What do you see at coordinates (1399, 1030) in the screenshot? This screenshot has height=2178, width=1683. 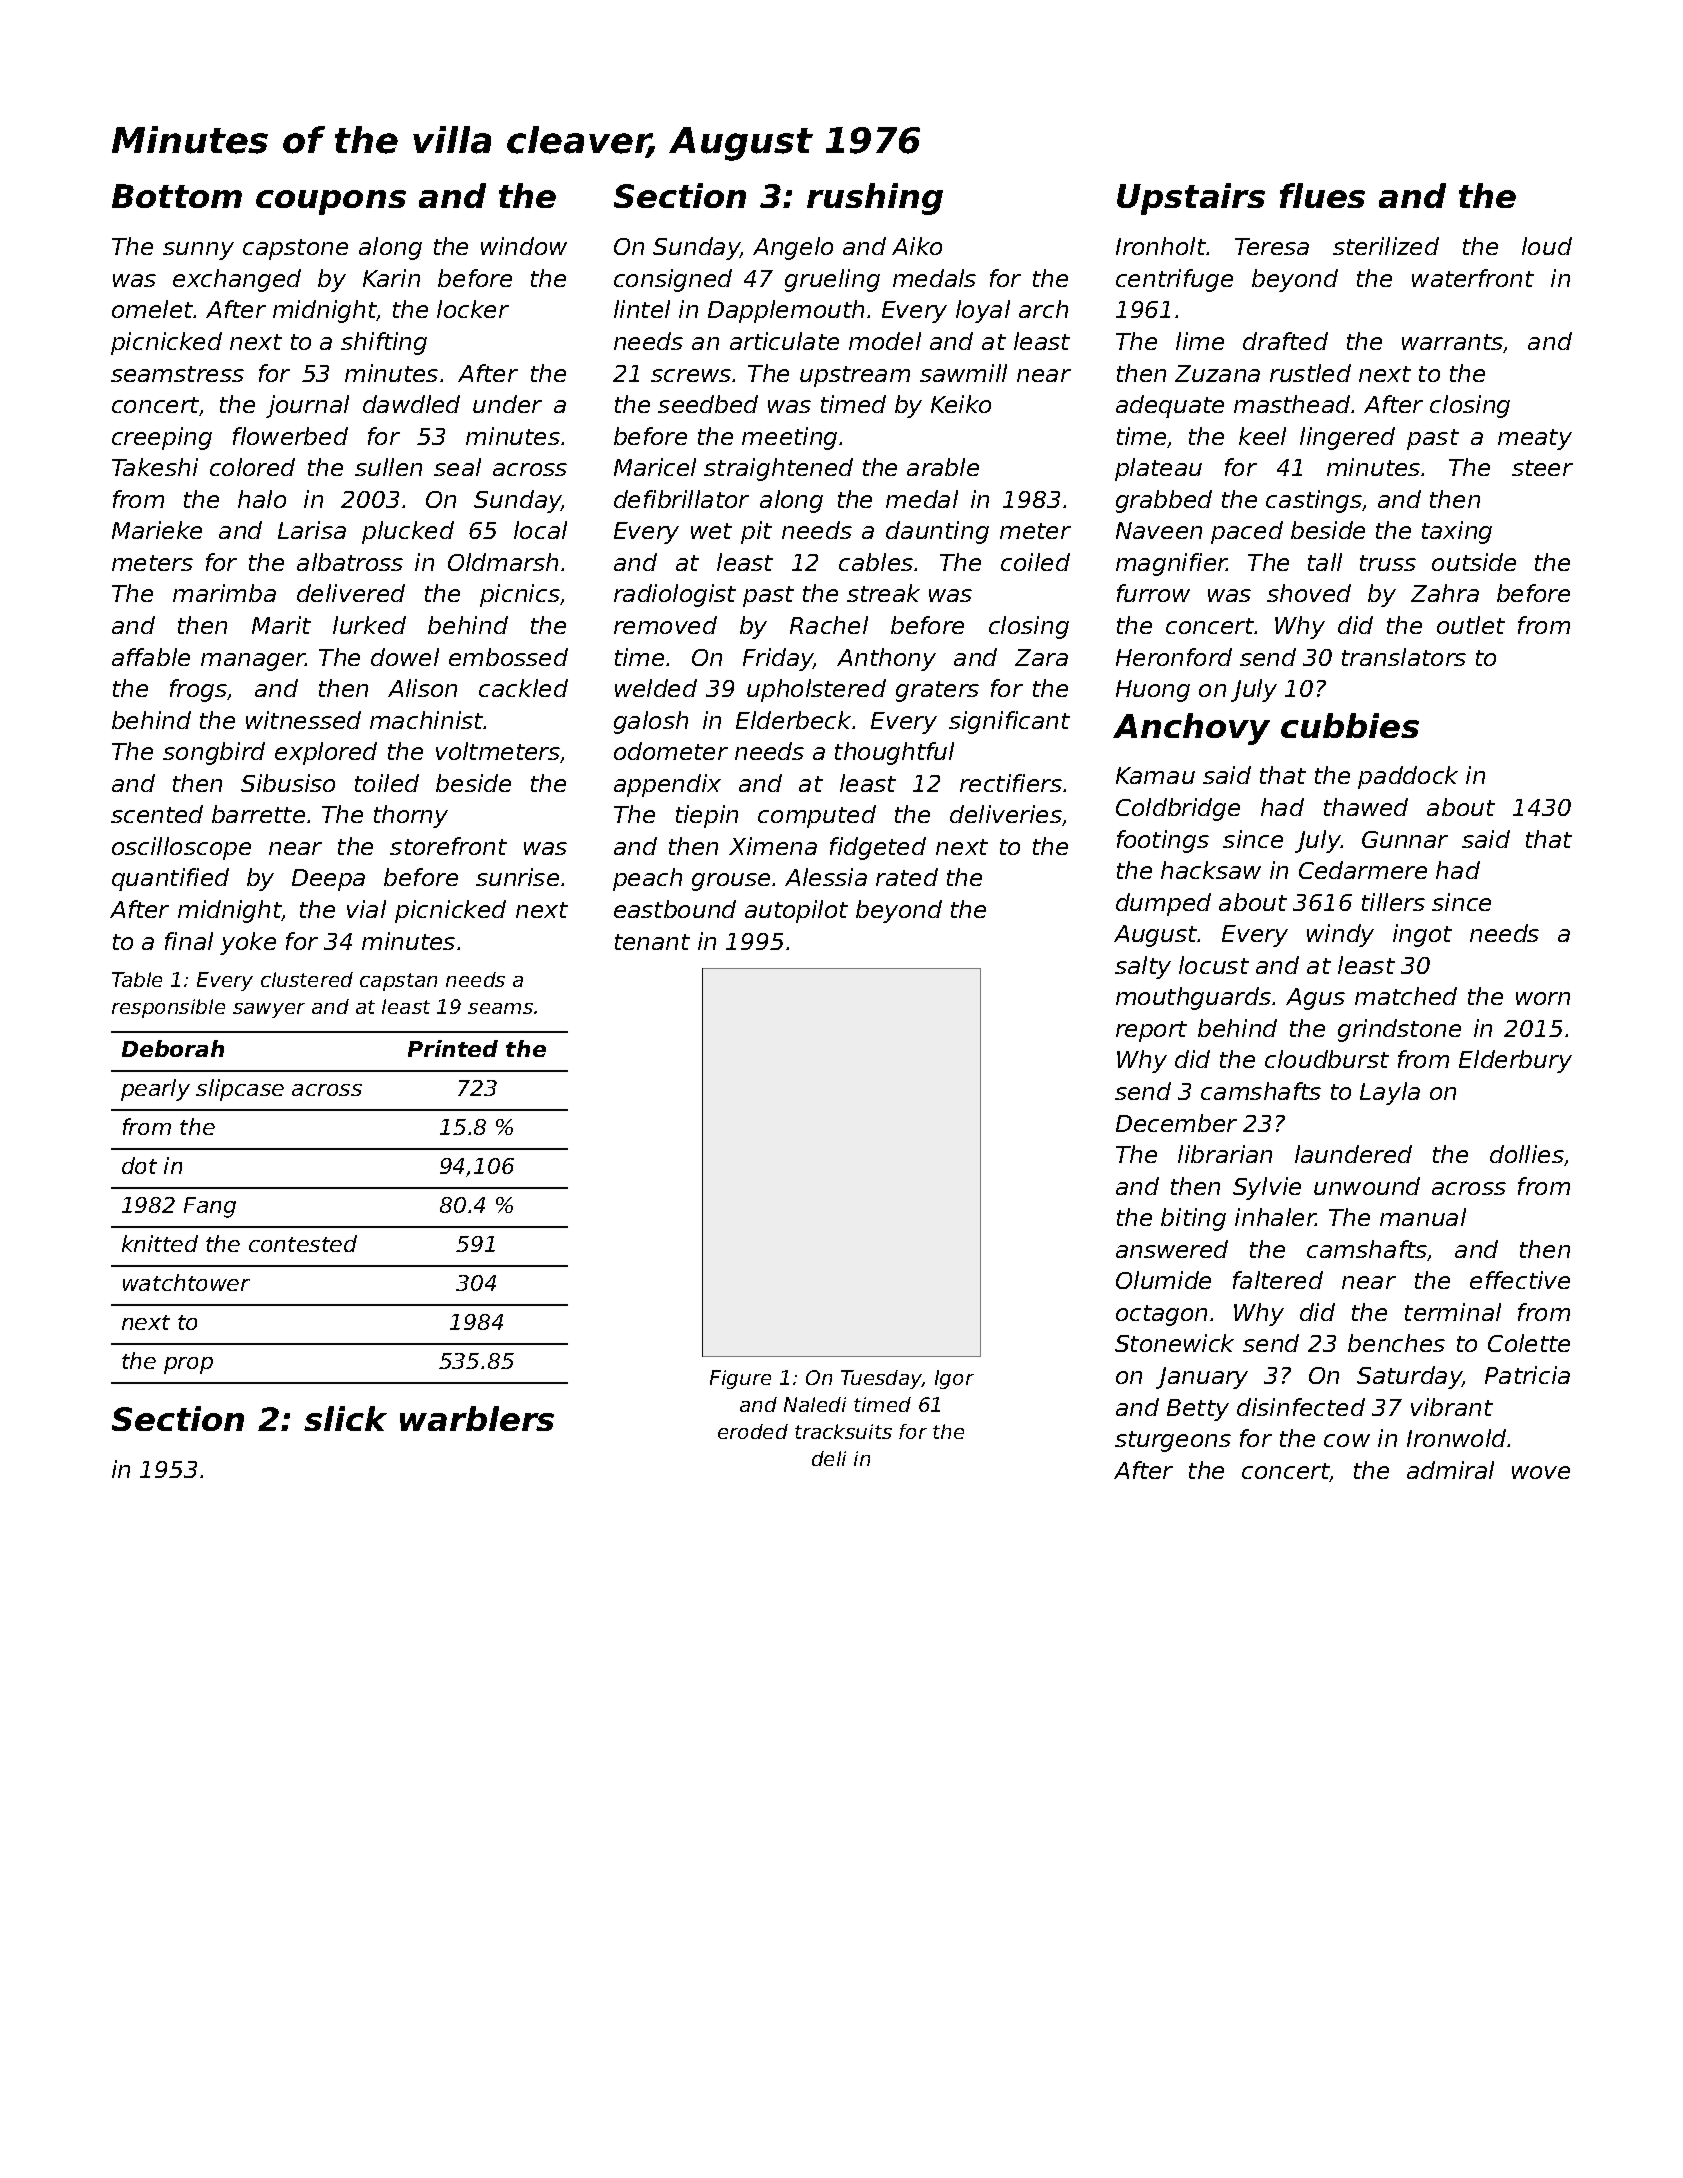 I see `grindstone` at bounding box center [1399, 1030].
